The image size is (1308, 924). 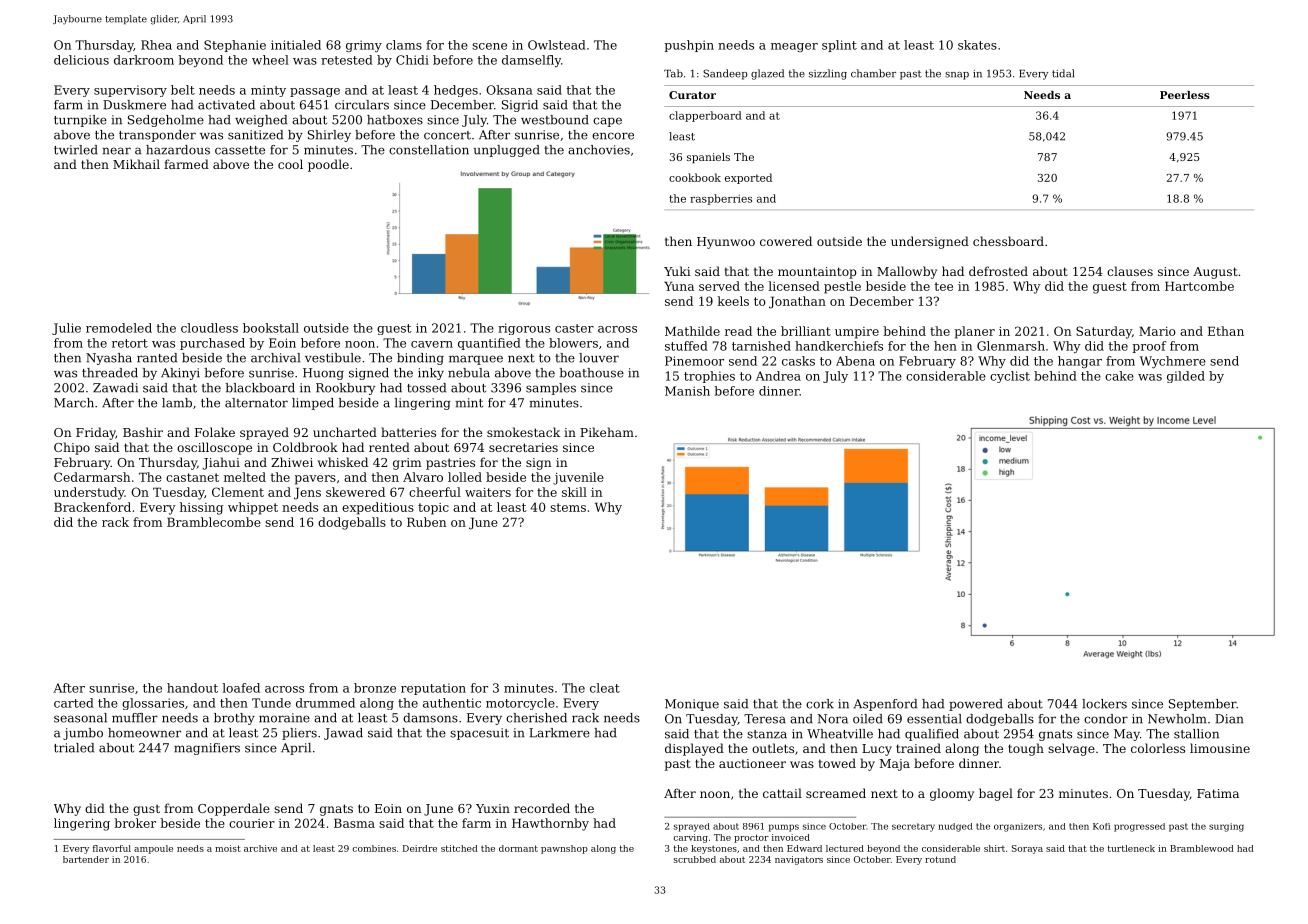 I want to click on turtleneck, so click(x=1131, y=848).
